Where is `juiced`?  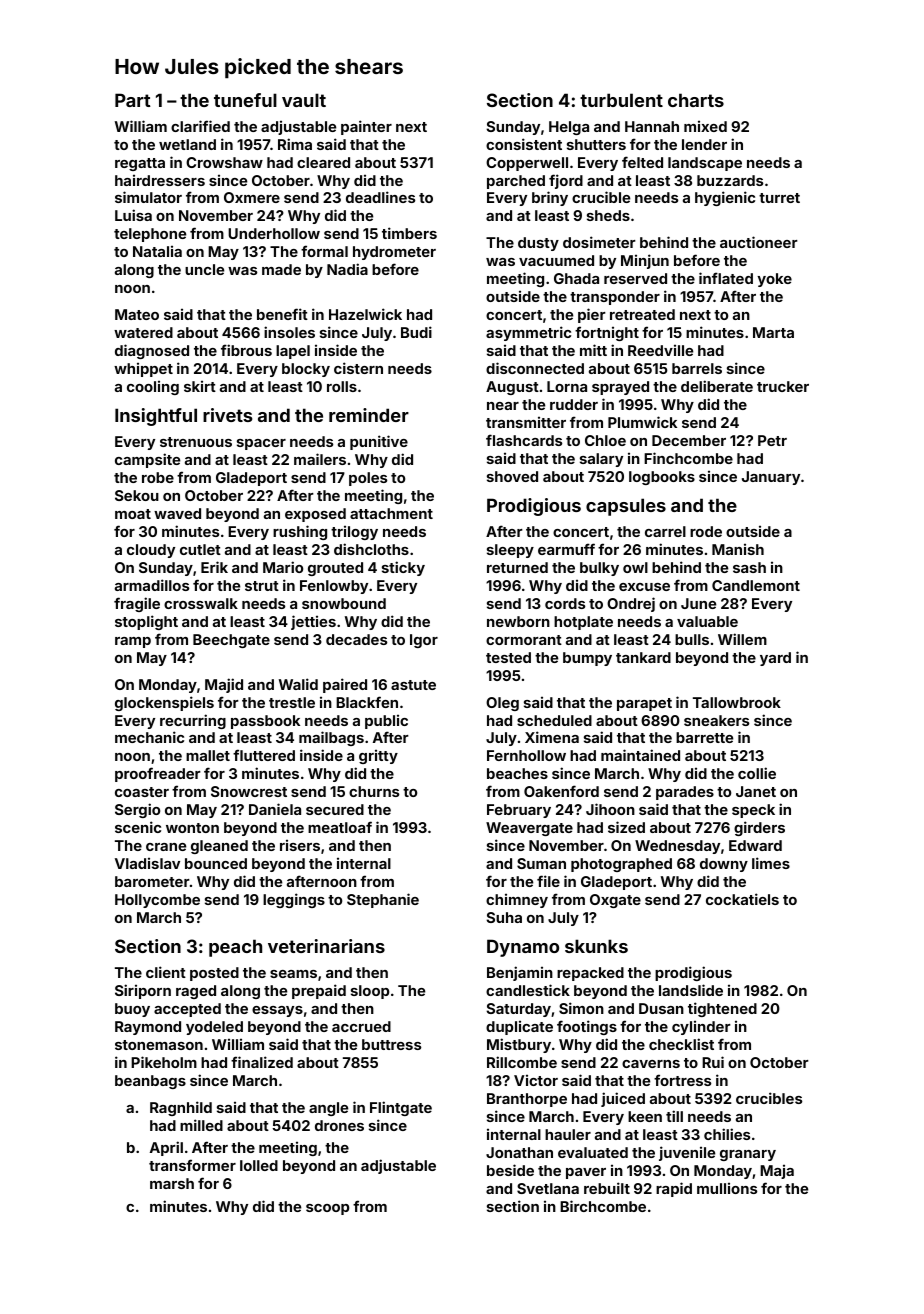 juiced is located at coordinates (623, 1099).
